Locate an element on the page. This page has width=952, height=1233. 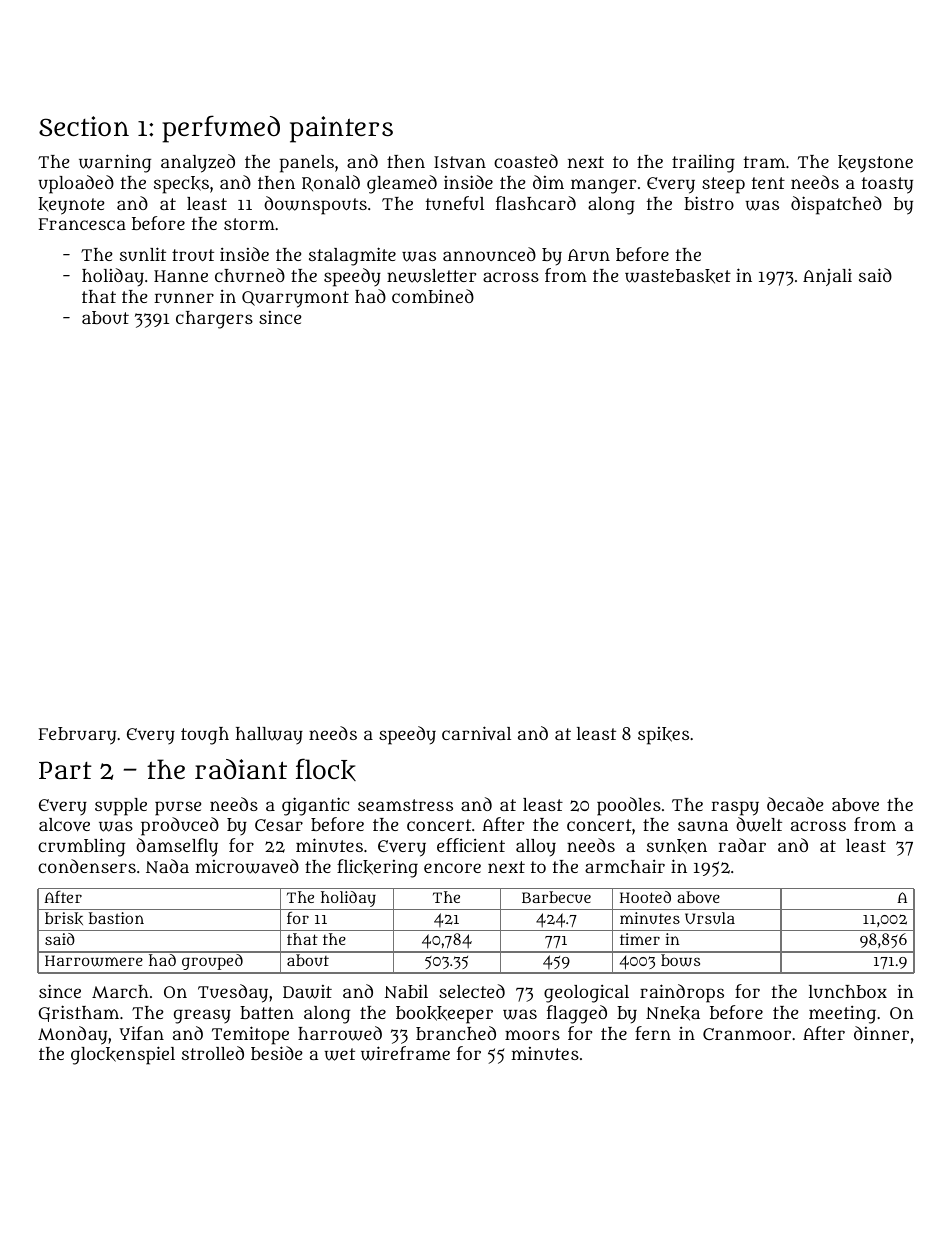
specks is located at coordinates (181, 185).
